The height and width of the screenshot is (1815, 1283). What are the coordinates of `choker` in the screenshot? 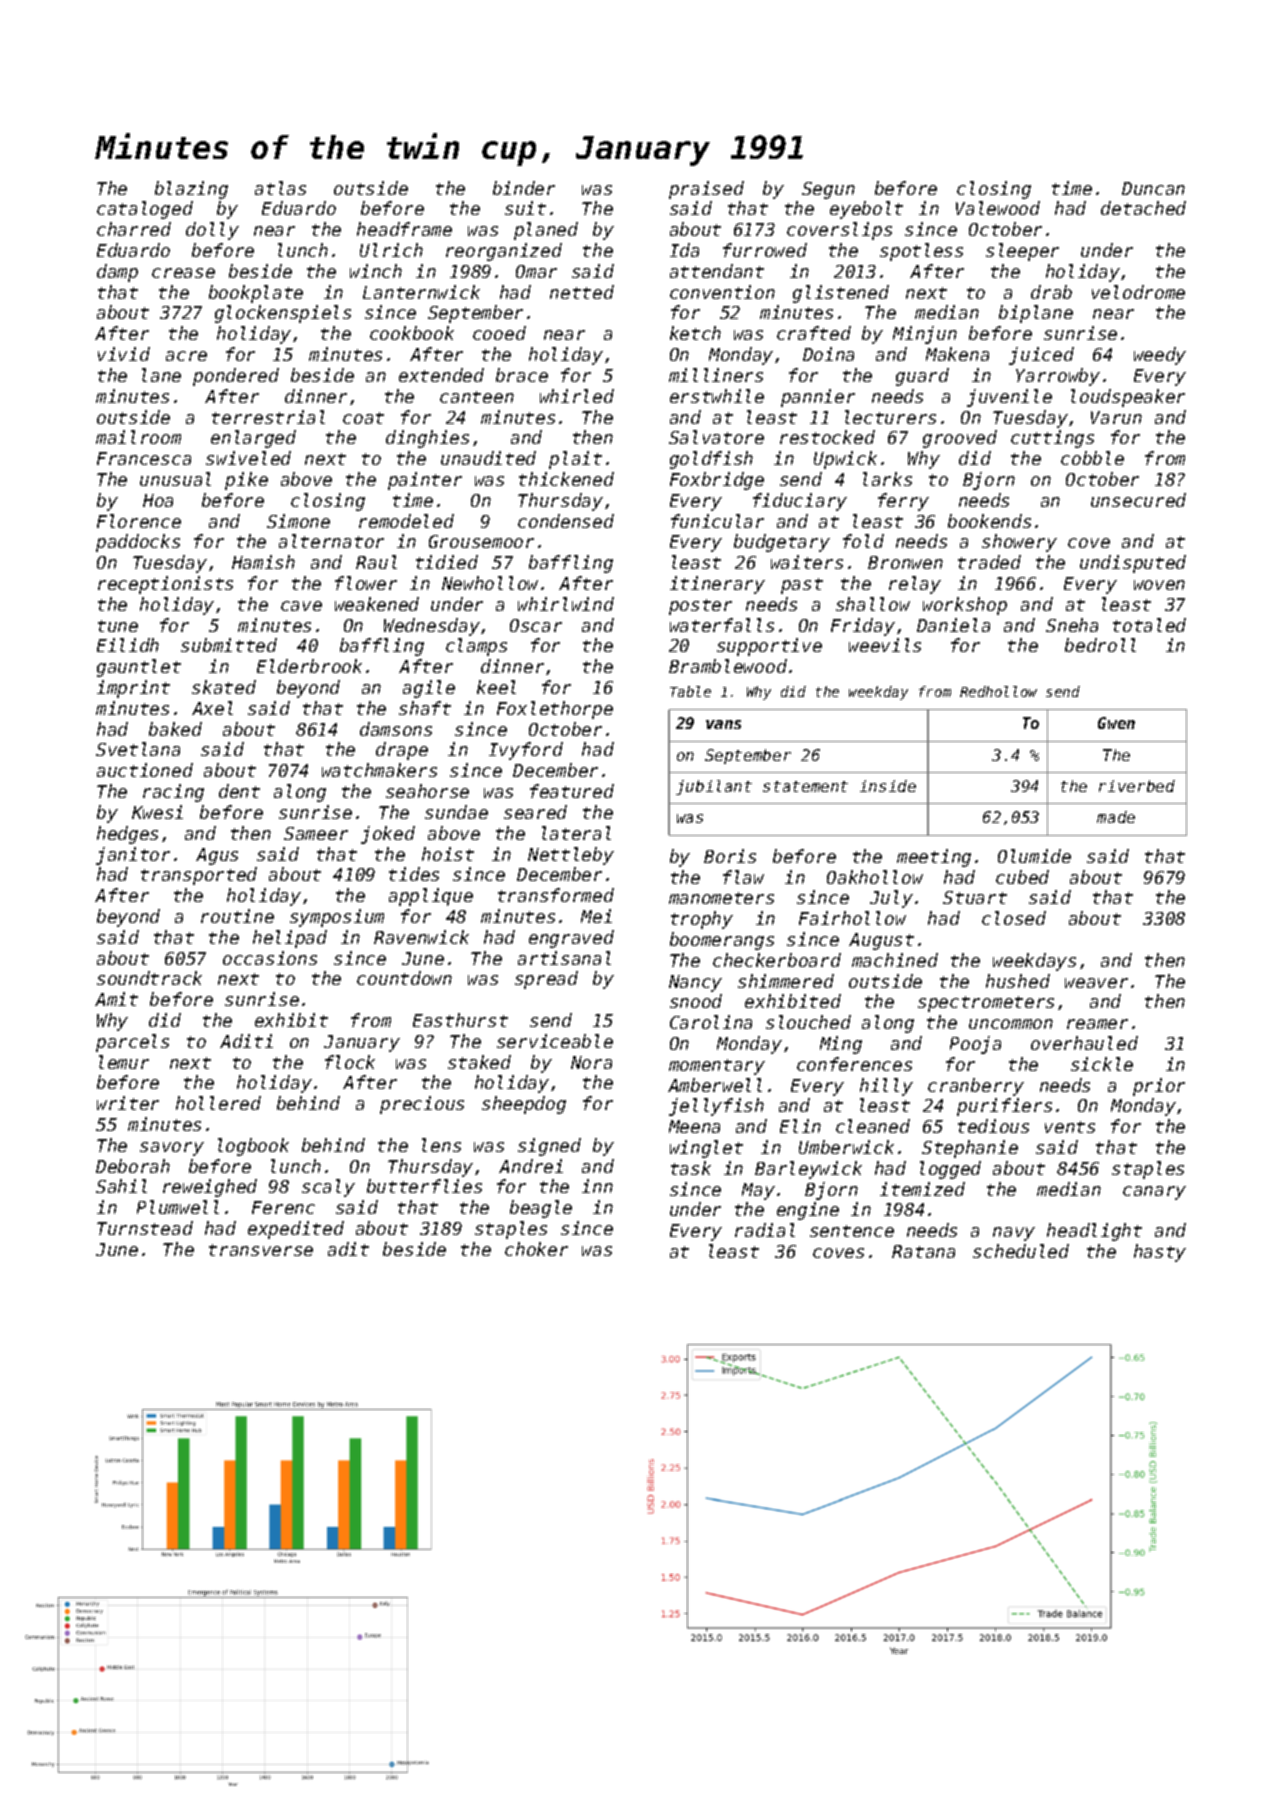 It's located at (536, 1249).
